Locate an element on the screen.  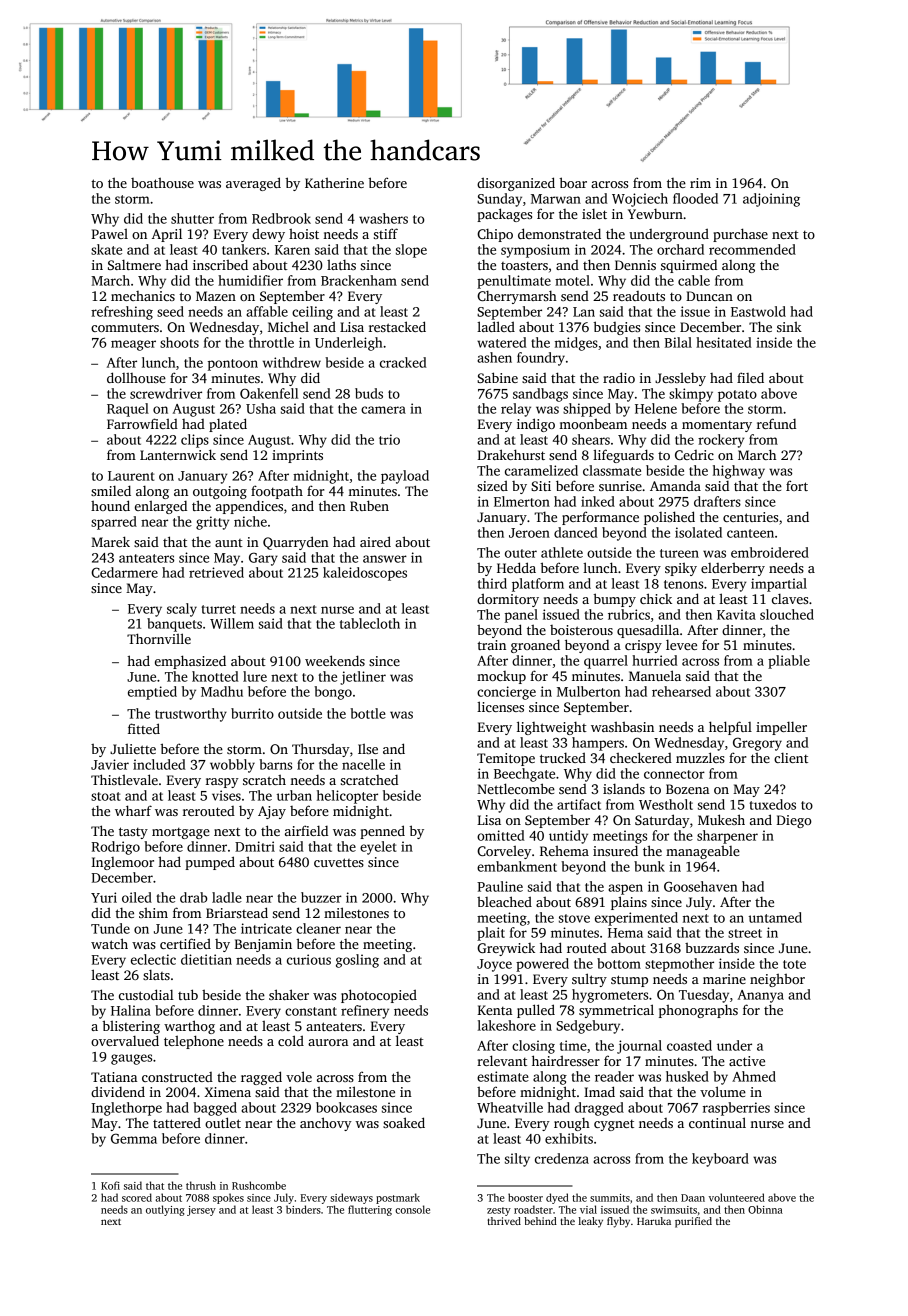
flooded is located at coordinates (695, 198).
